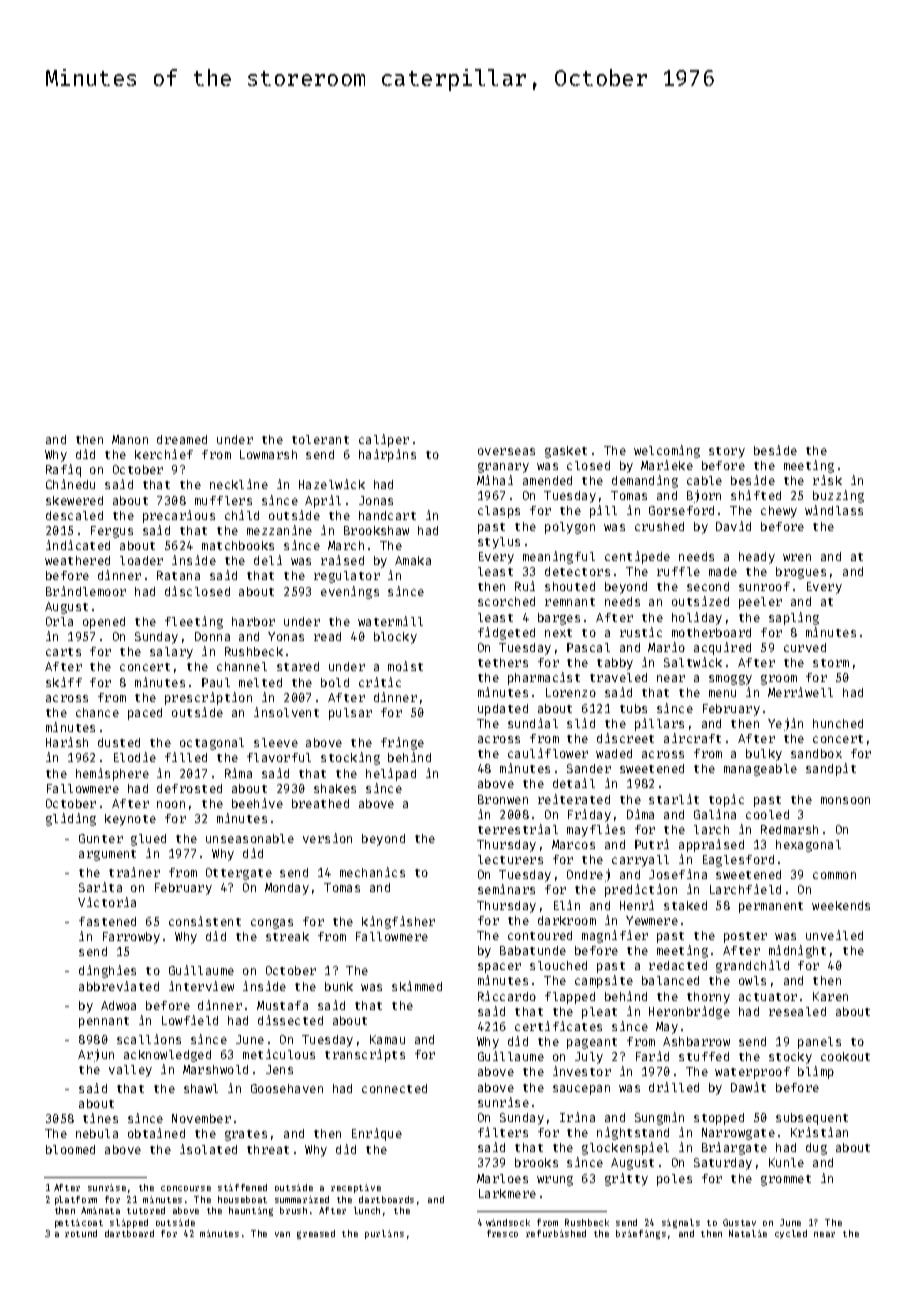 This screenshot has height=1308, width=924. I want to click on briefings, so click(641, 1234).
